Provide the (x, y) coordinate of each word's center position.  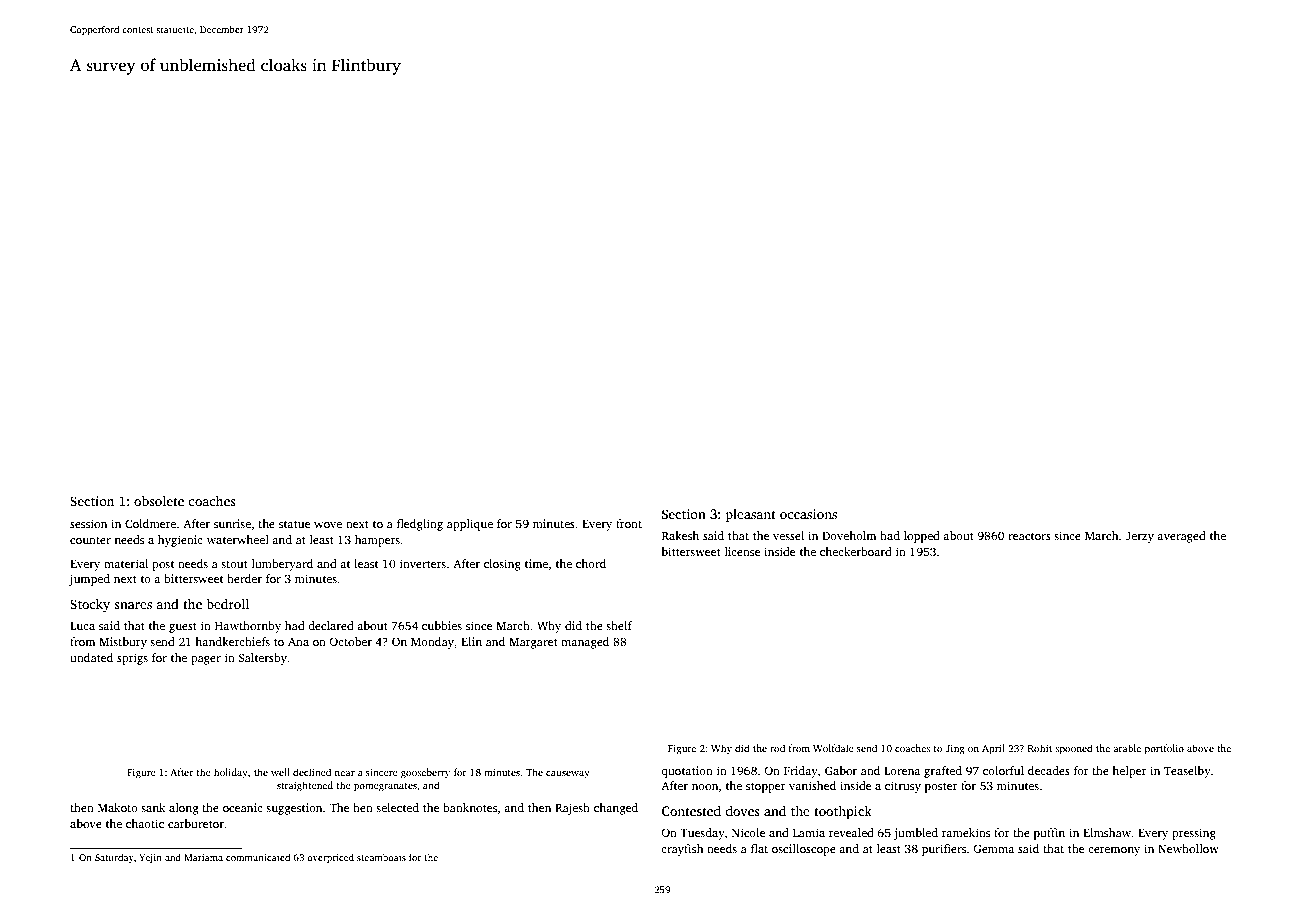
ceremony (1114, 851)
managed (585, 643)
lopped (922, 537)
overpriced (330, 858)
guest (183, 628)
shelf (619, 625)
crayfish (682, 850)
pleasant (751, 515)
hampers (377, 541)
